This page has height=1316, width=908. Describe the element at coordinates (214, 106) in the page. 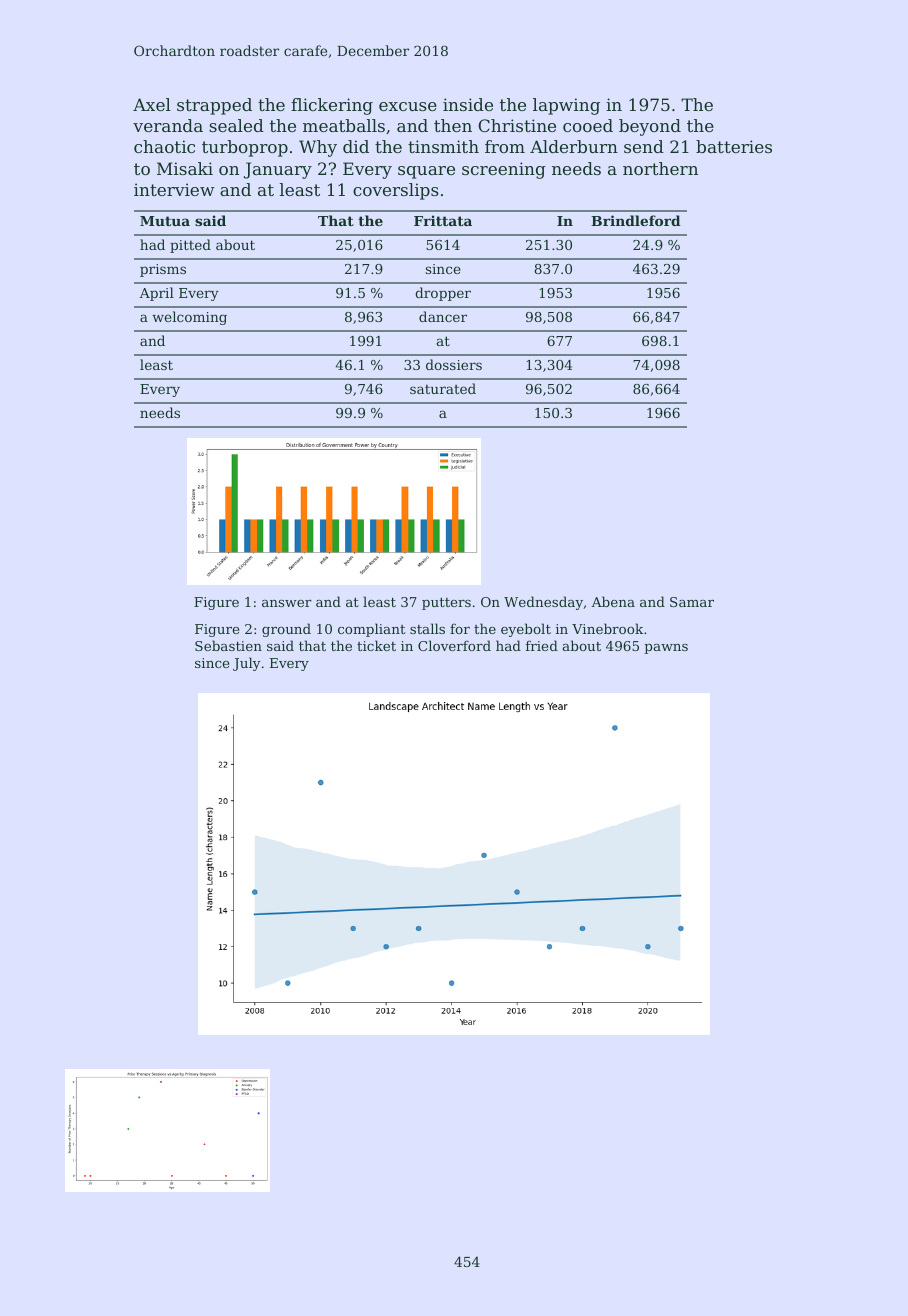

I see `strapped` at that location.
